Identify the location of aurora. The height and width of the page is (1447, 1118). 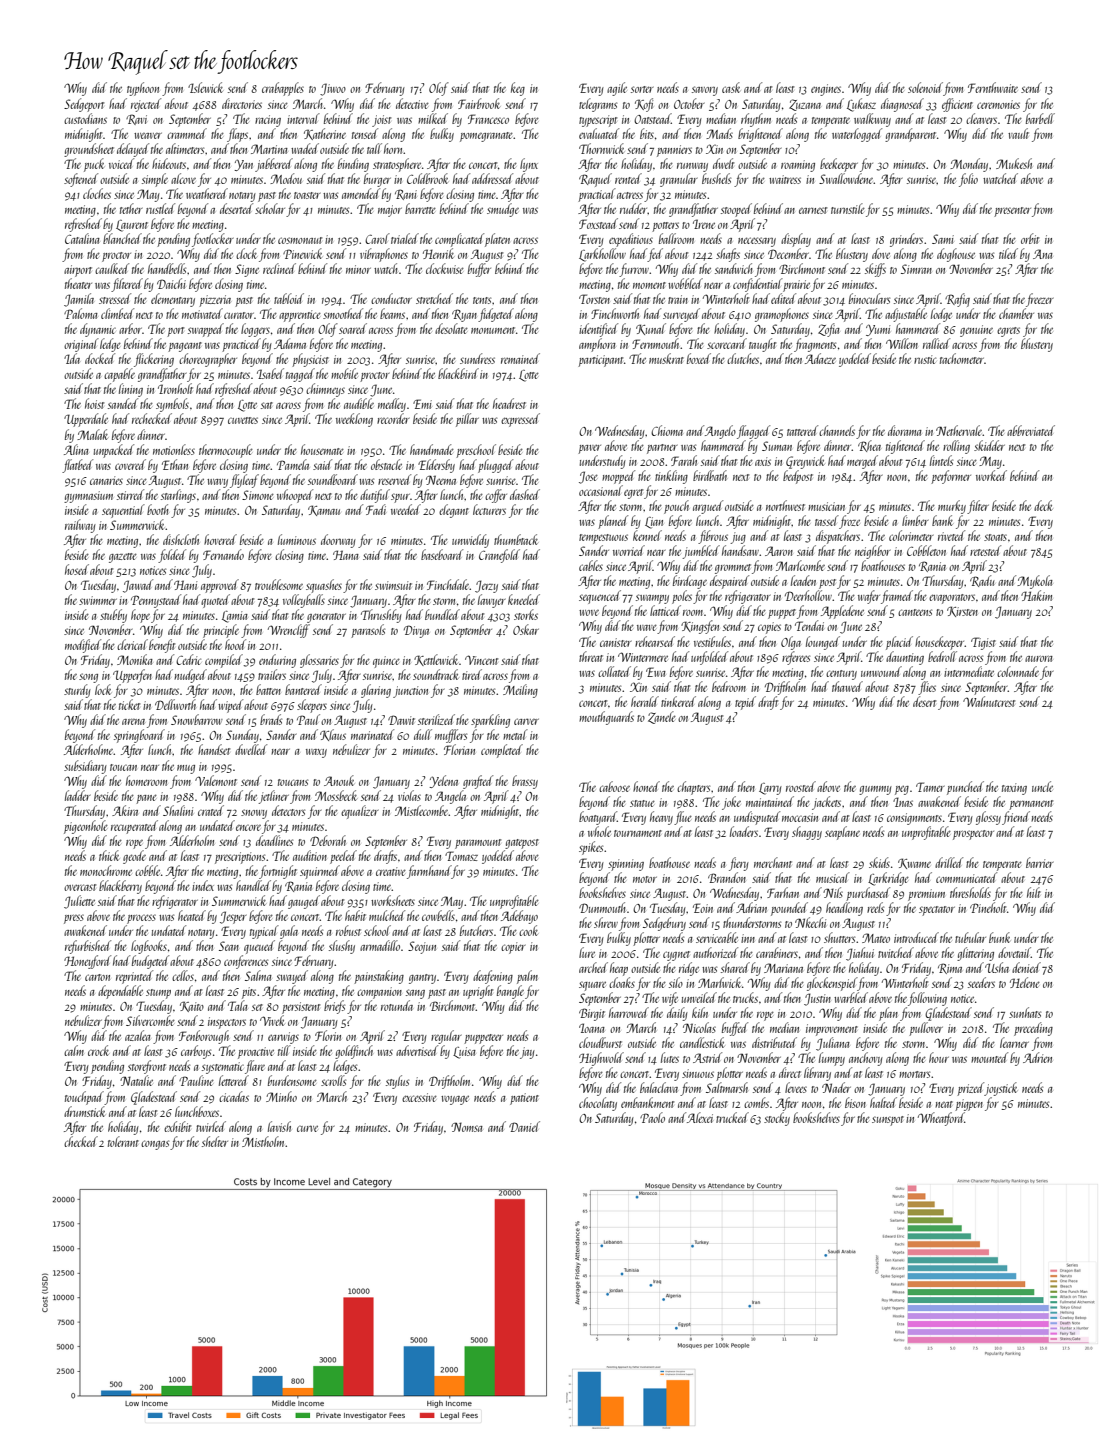
(1039, 659).
